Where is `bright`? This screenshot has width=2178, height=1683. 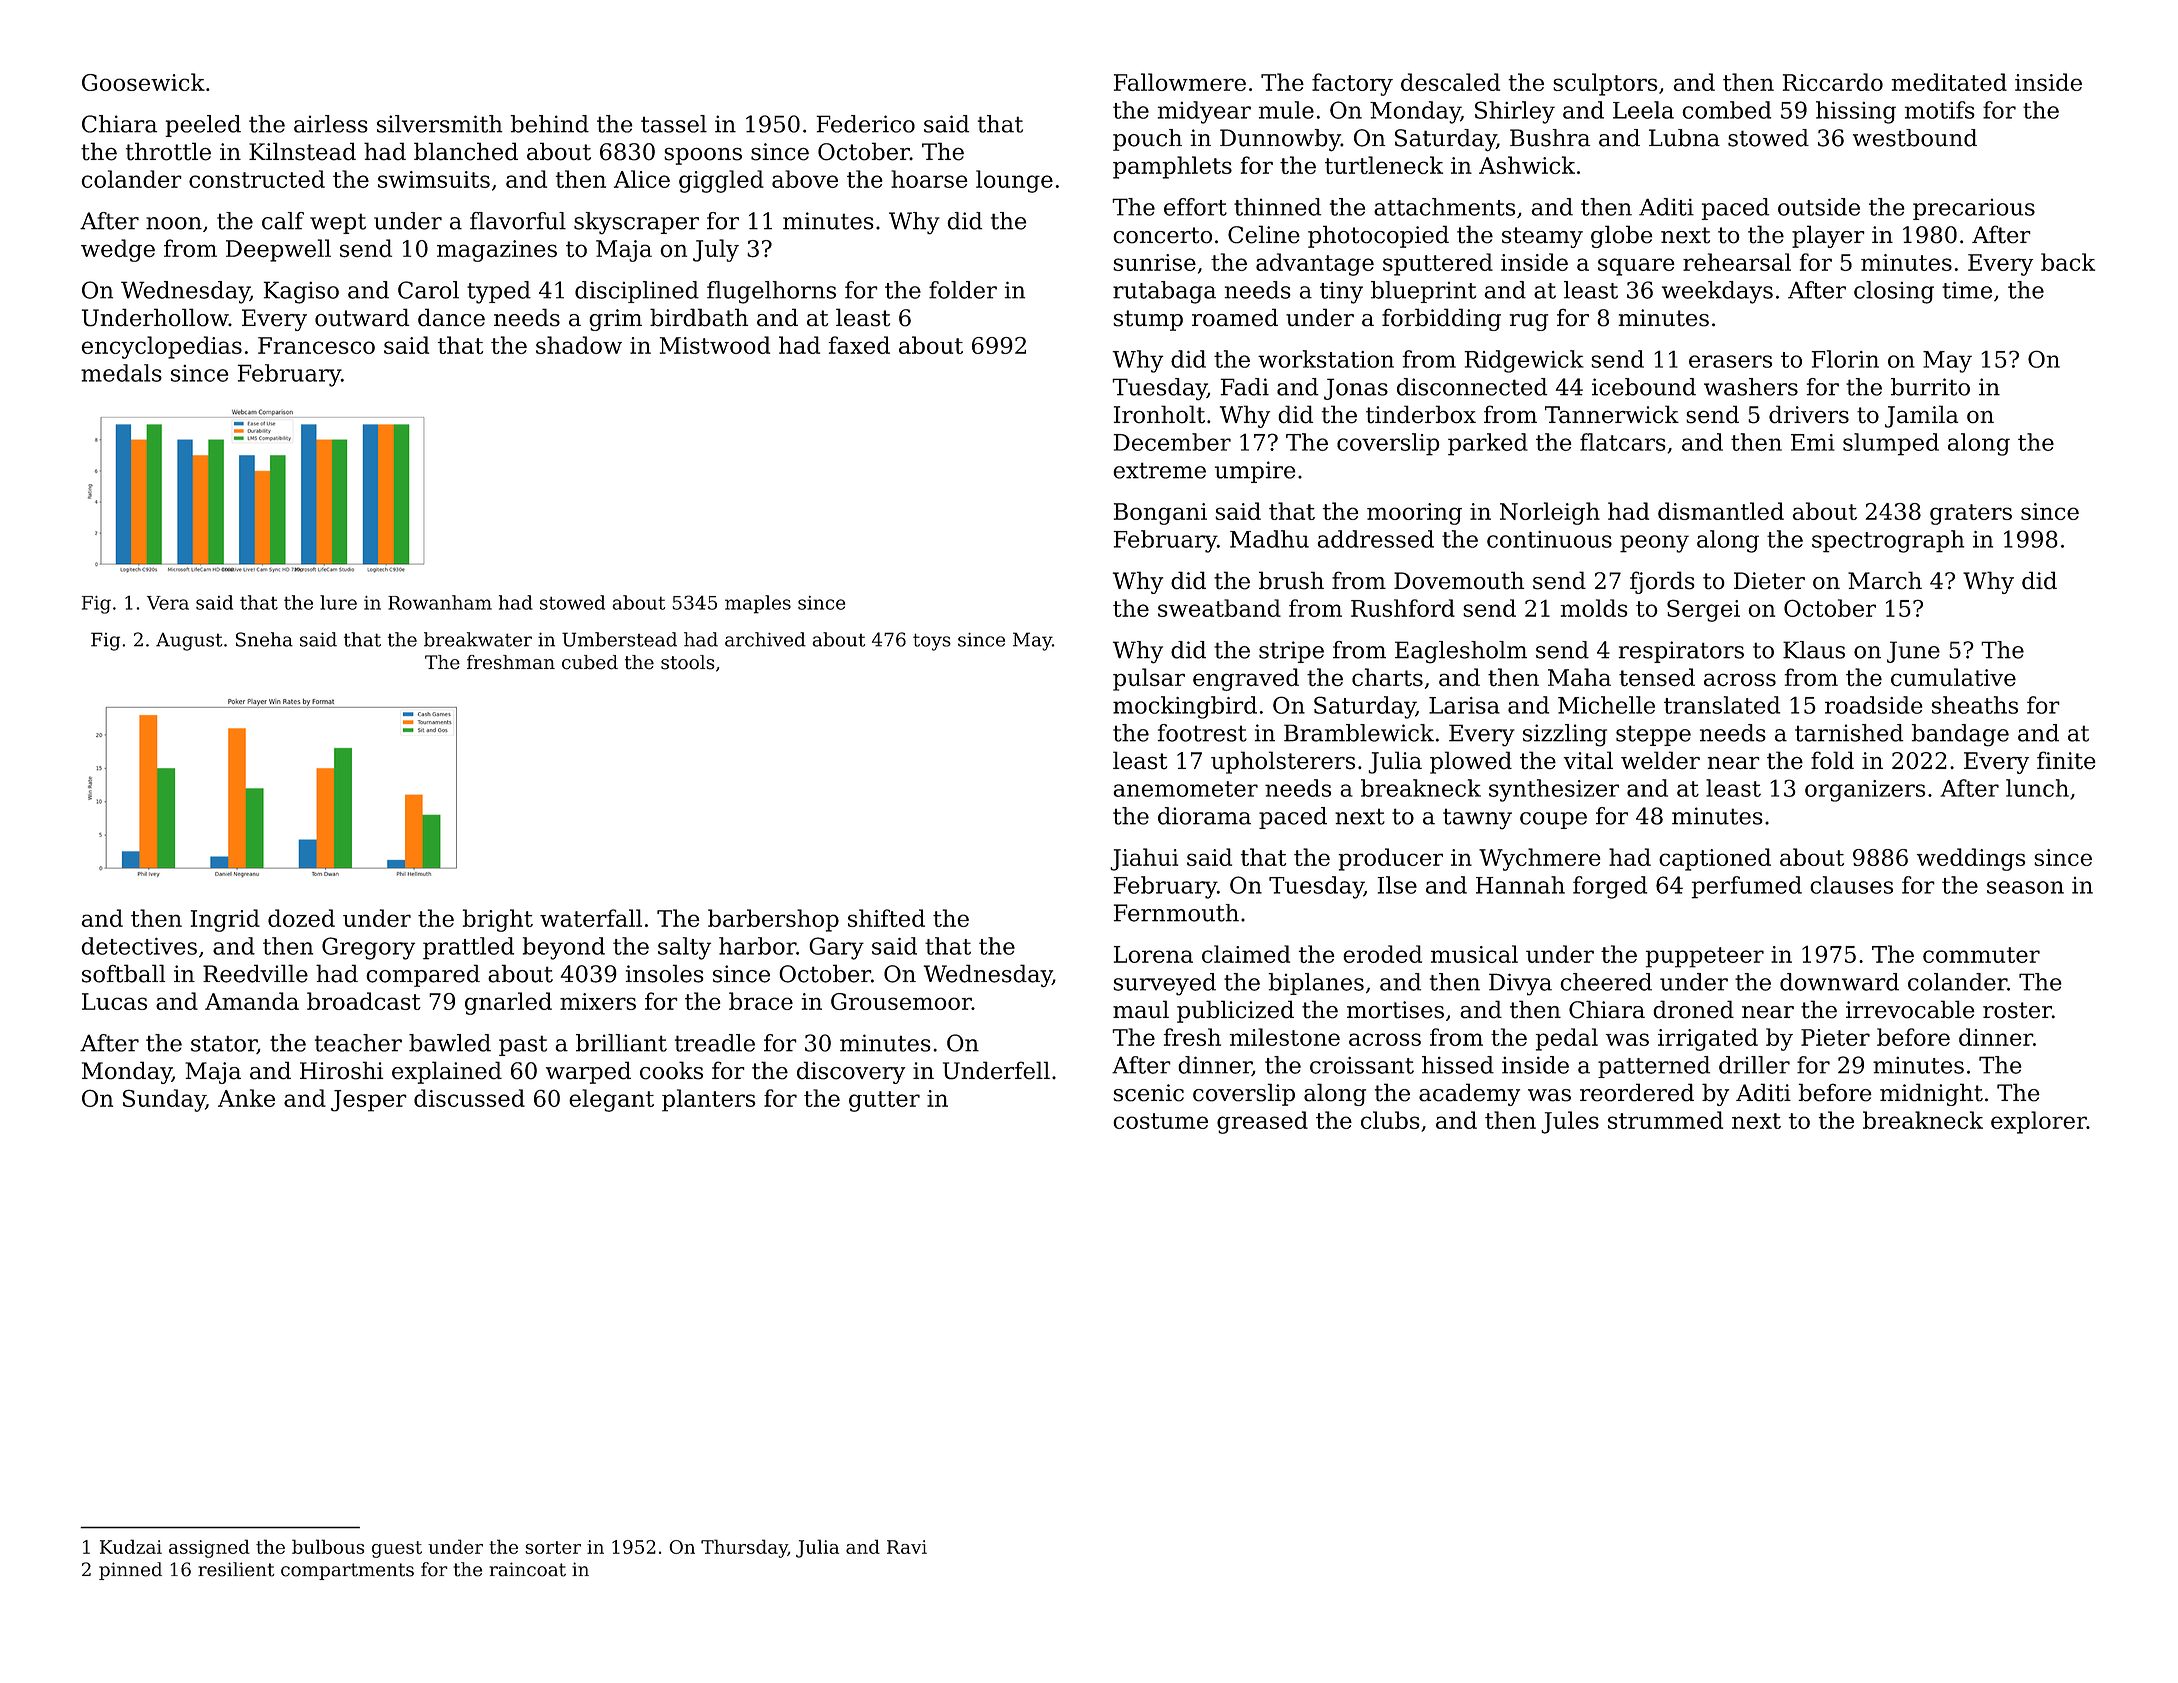 bright is located at coordinates (498, 920).
